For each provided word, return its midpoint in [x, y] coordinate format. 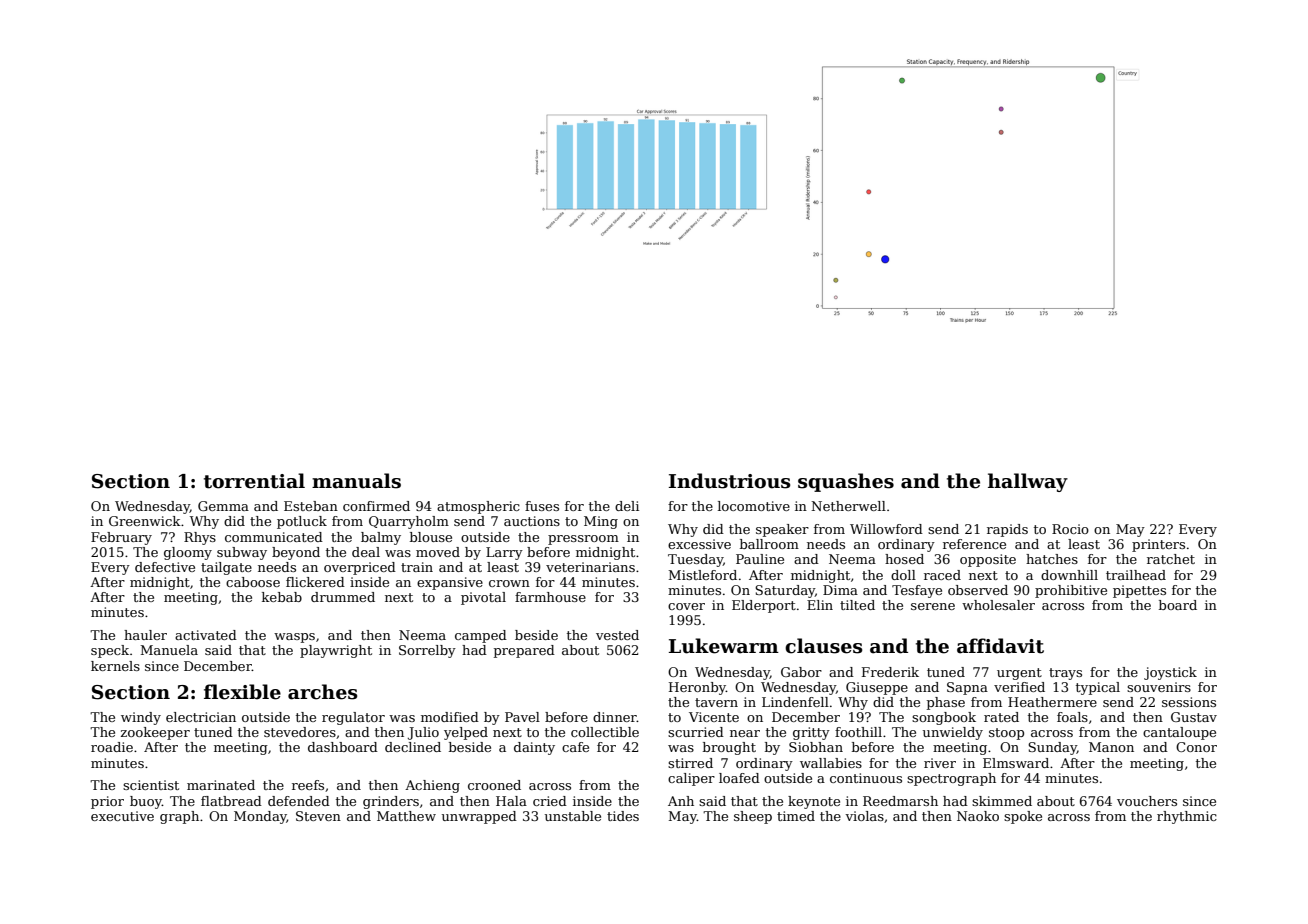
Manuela [169, 650]
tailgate [226, 568]
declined [413, 747]
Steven [318, 816]
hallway [1028, 482]
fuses [542, 506]
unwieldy [953, 733]
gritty [811, 733]
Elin [820, 605]
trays [1065, 674]
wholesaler [998, 605]
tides [623, 816]
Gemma [223, 506]
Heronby [697, 688]
